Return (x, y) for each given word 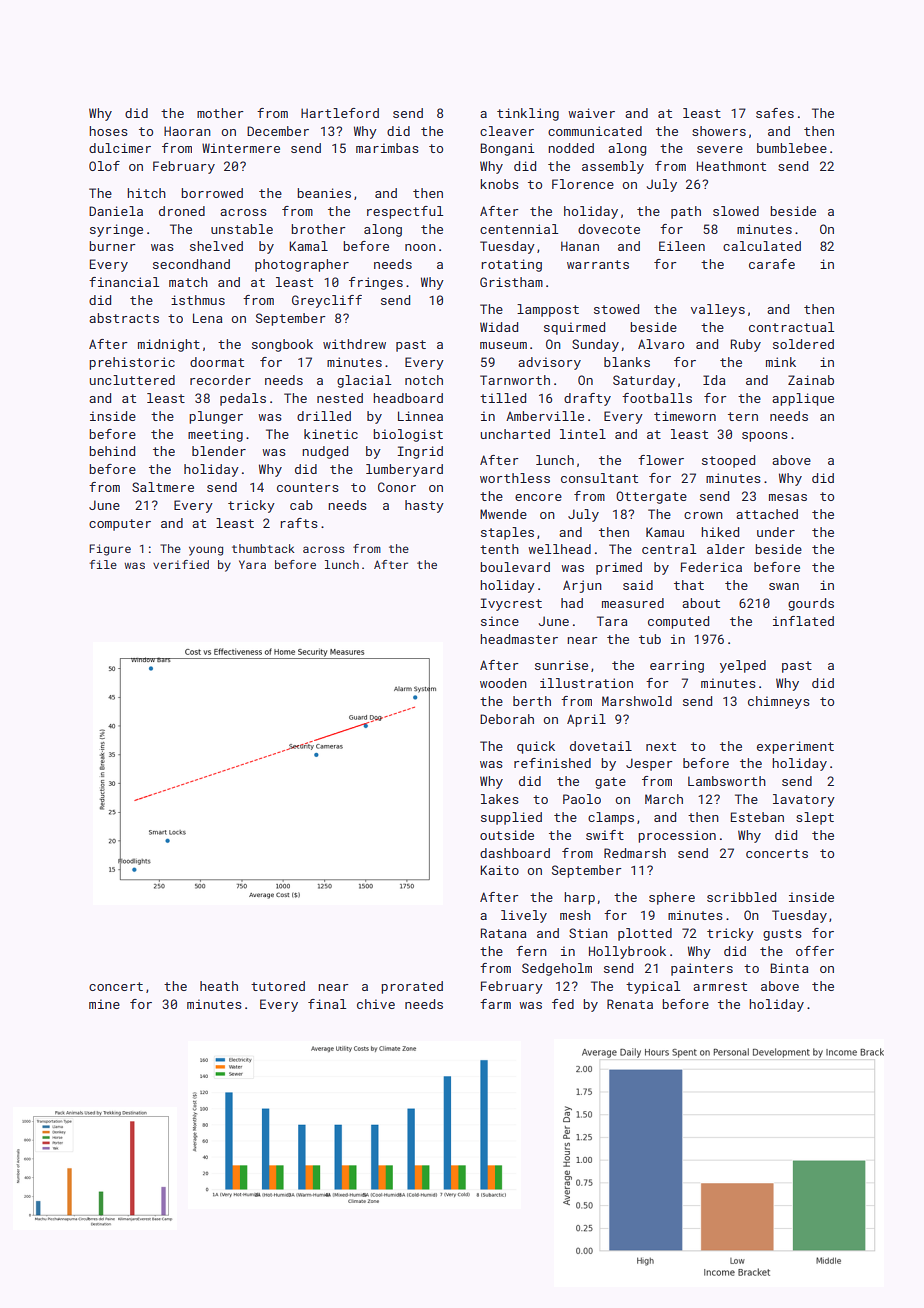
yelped (743, 666)
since (500, 621)
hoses (108, 131)
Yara (252, 564)
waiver (591, 113)
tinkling (528, 114)
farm (495, 1004)
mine (104, 1004)
